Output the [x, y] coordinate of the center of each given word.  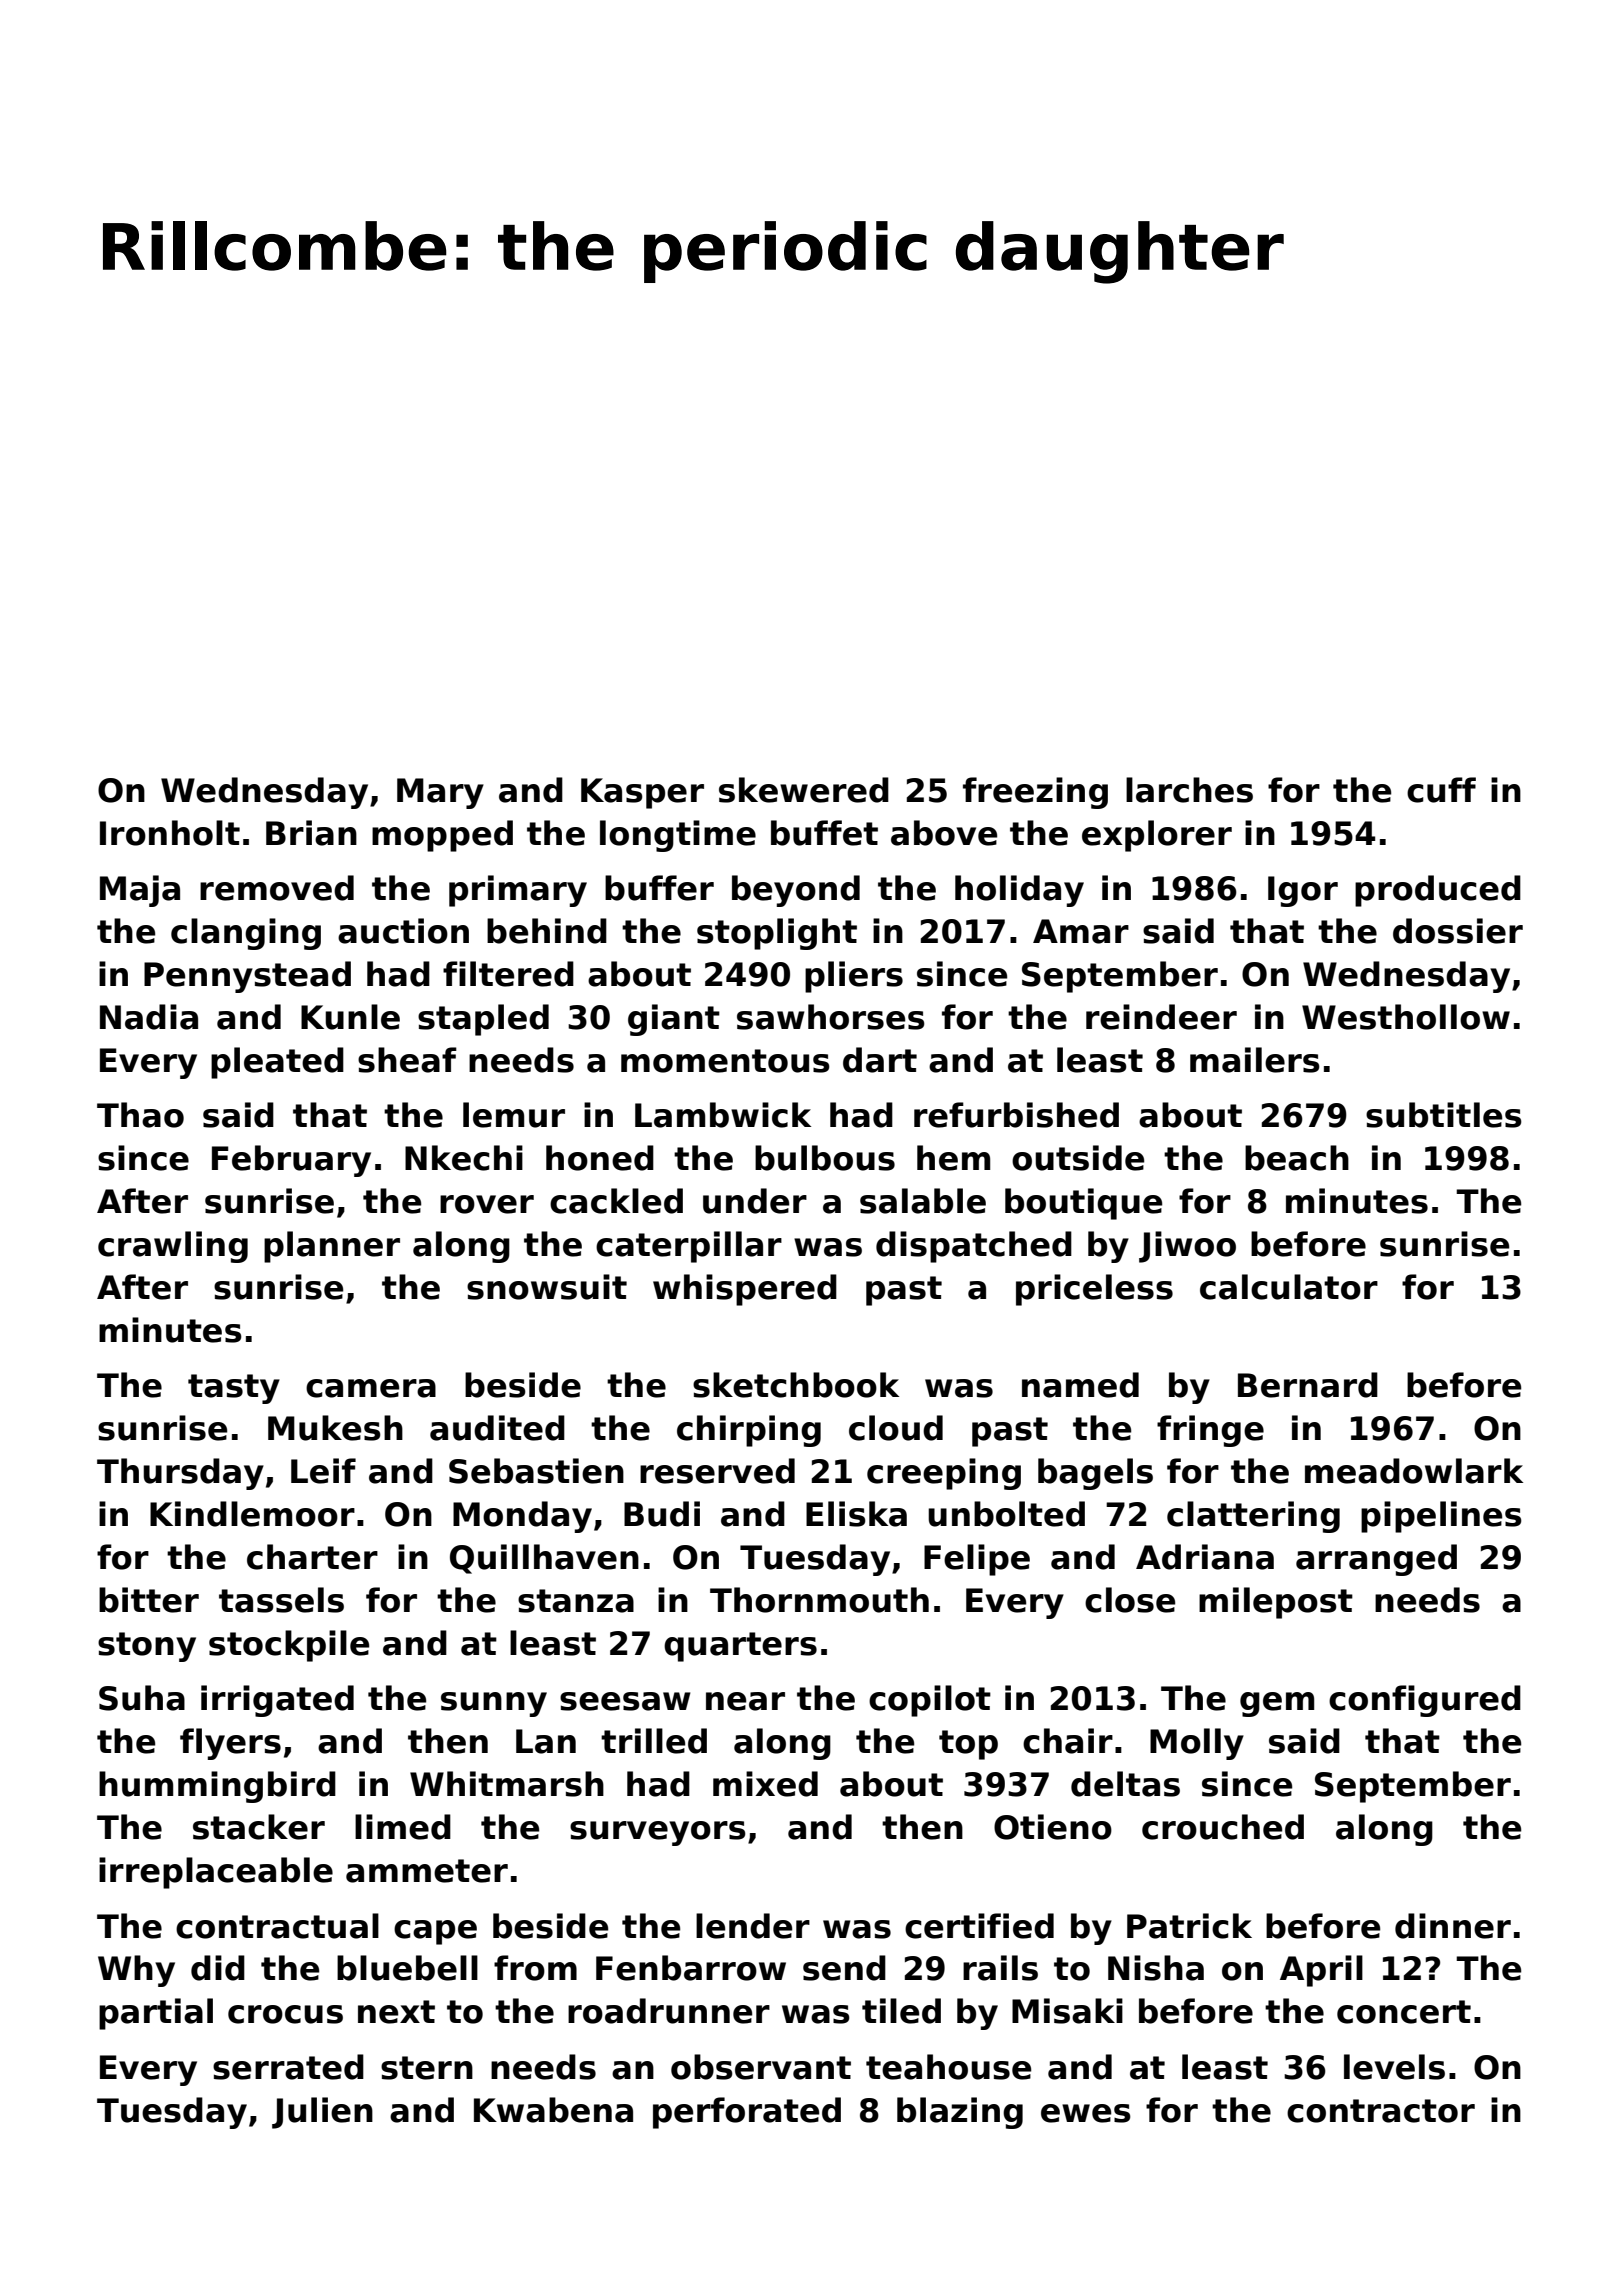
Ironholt [170, 833]
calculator [1289, 1287]
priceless [1094, 1290]
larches [1189, 790]
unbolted [1006, 1514]
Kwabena [553, 2110]
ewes [1086, 2113]
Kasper [642, 793]
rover [487, 1204]
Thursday [180, 1474]
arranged [1376, 1560]
